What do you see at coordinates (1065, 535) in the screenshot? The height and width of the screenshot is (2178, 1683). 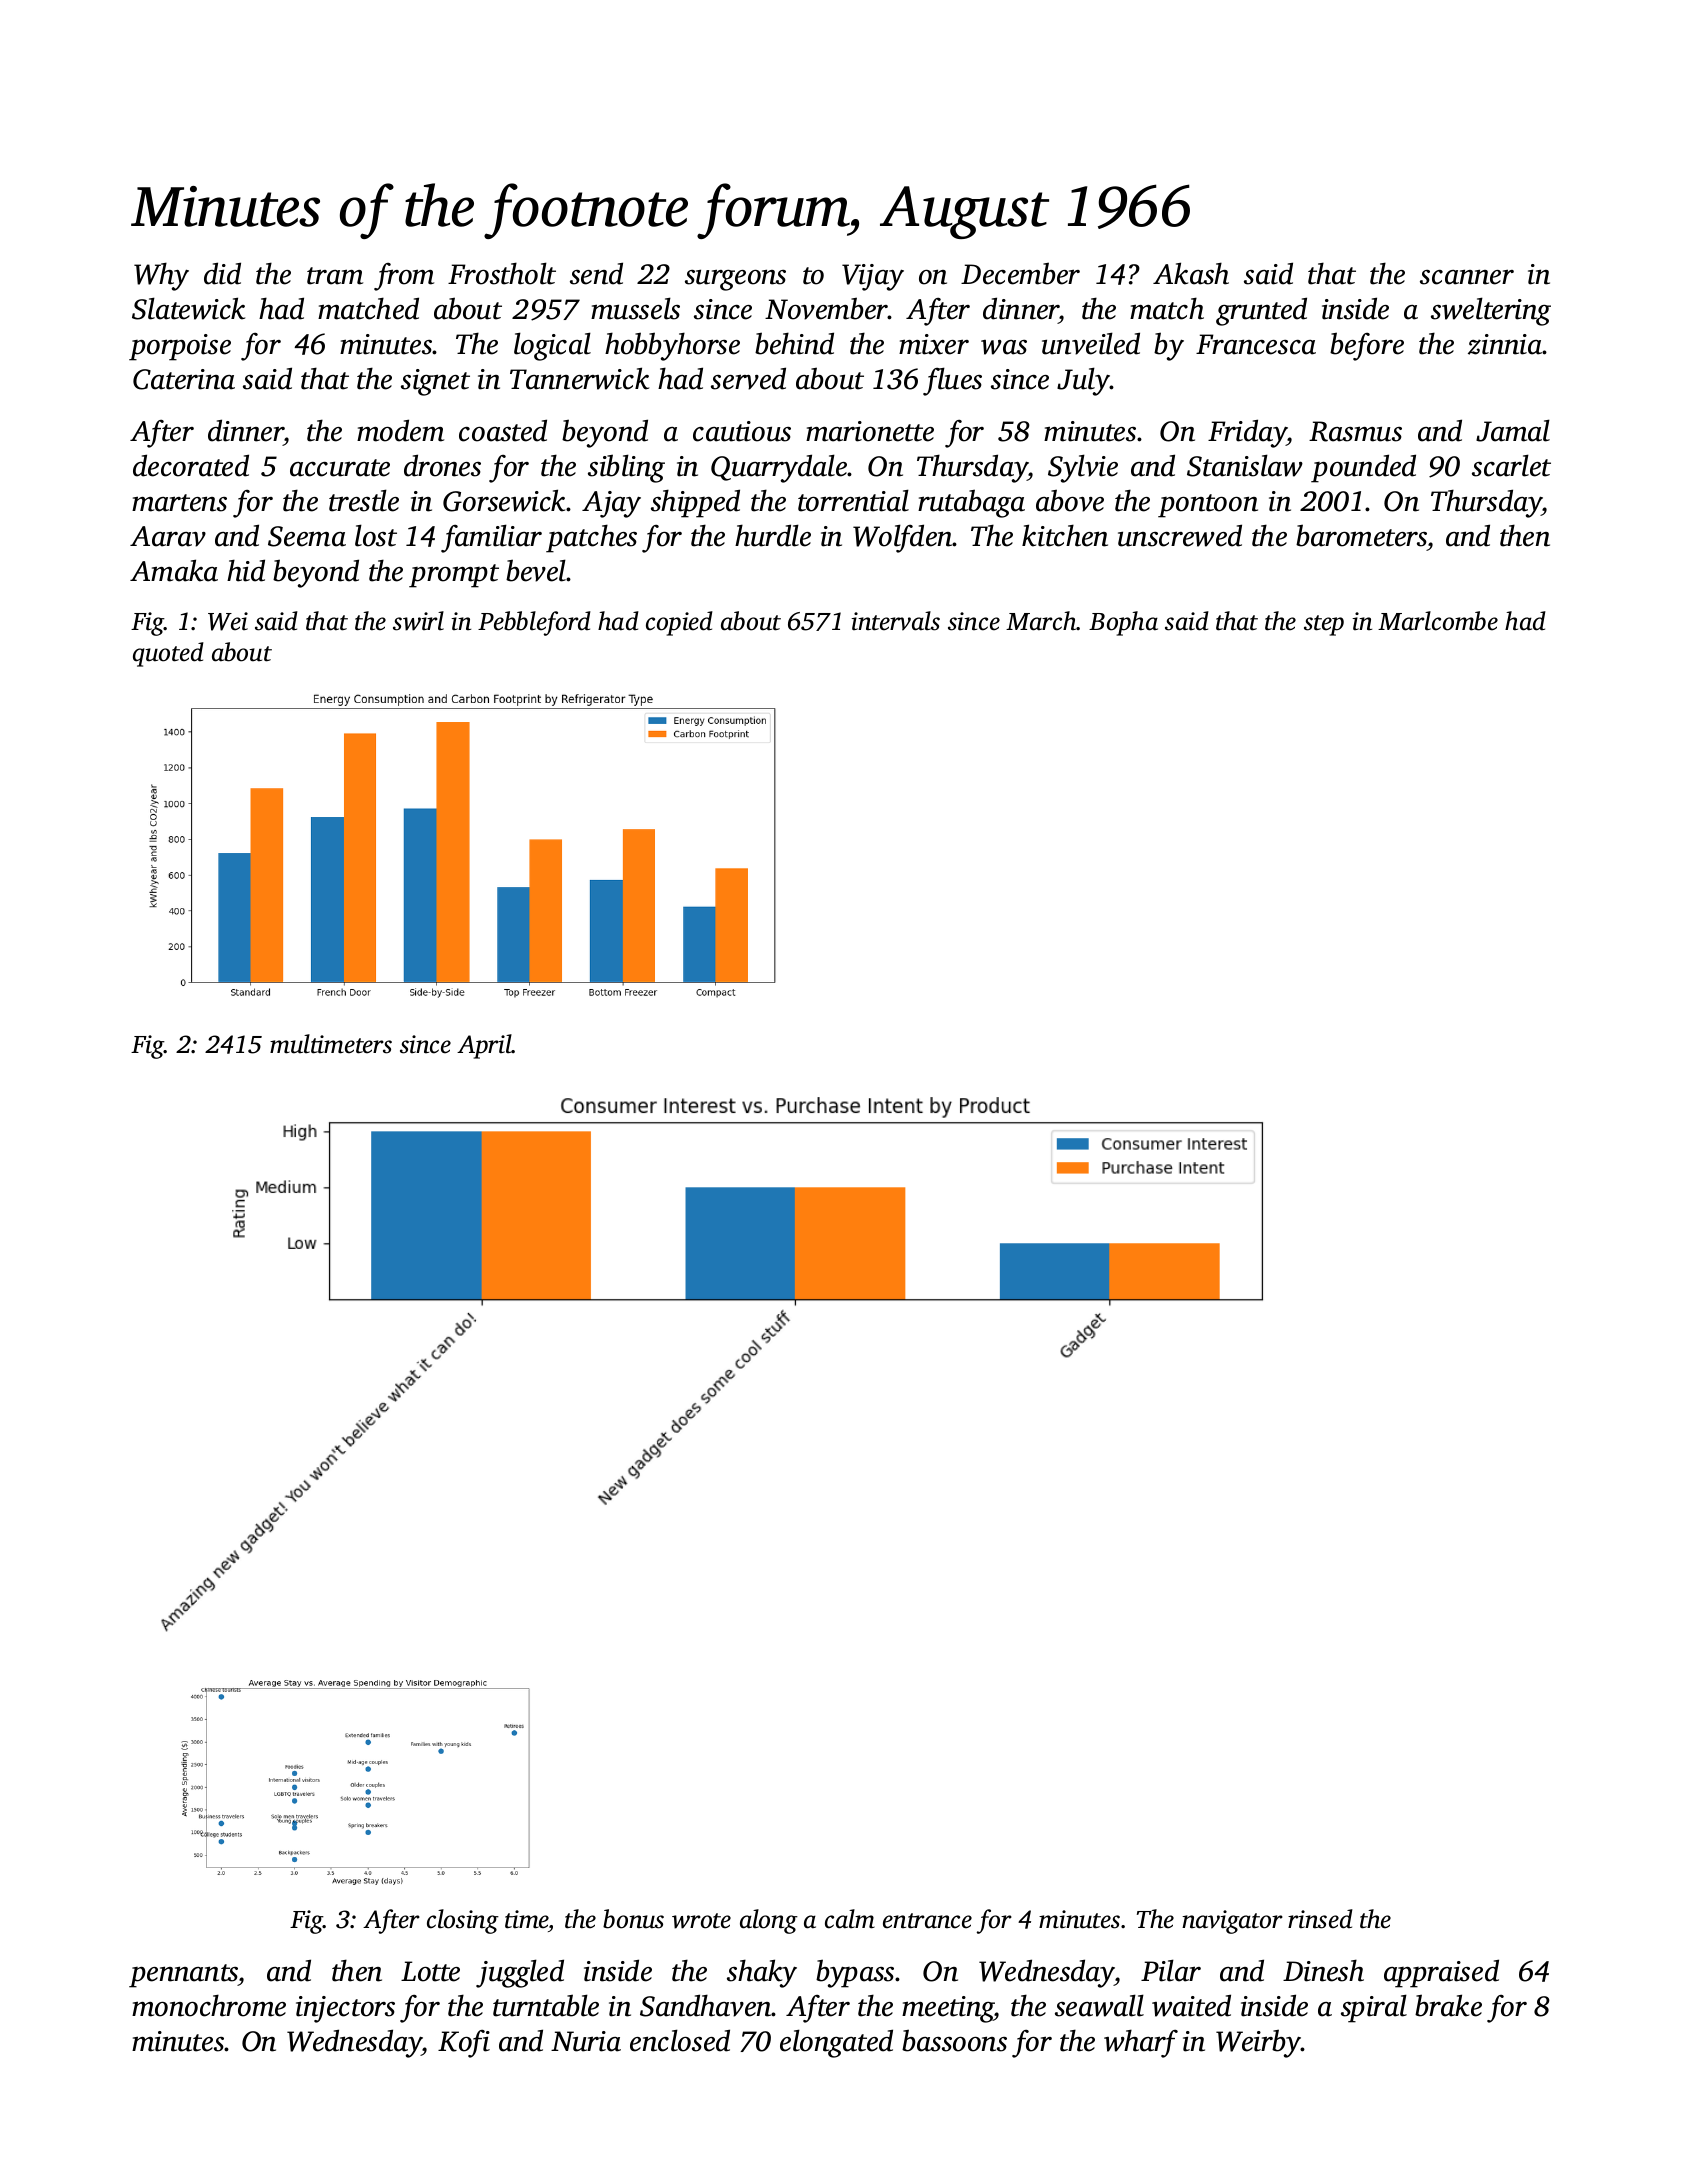 I see `kitchen` at bounding box center [1065, 535].
